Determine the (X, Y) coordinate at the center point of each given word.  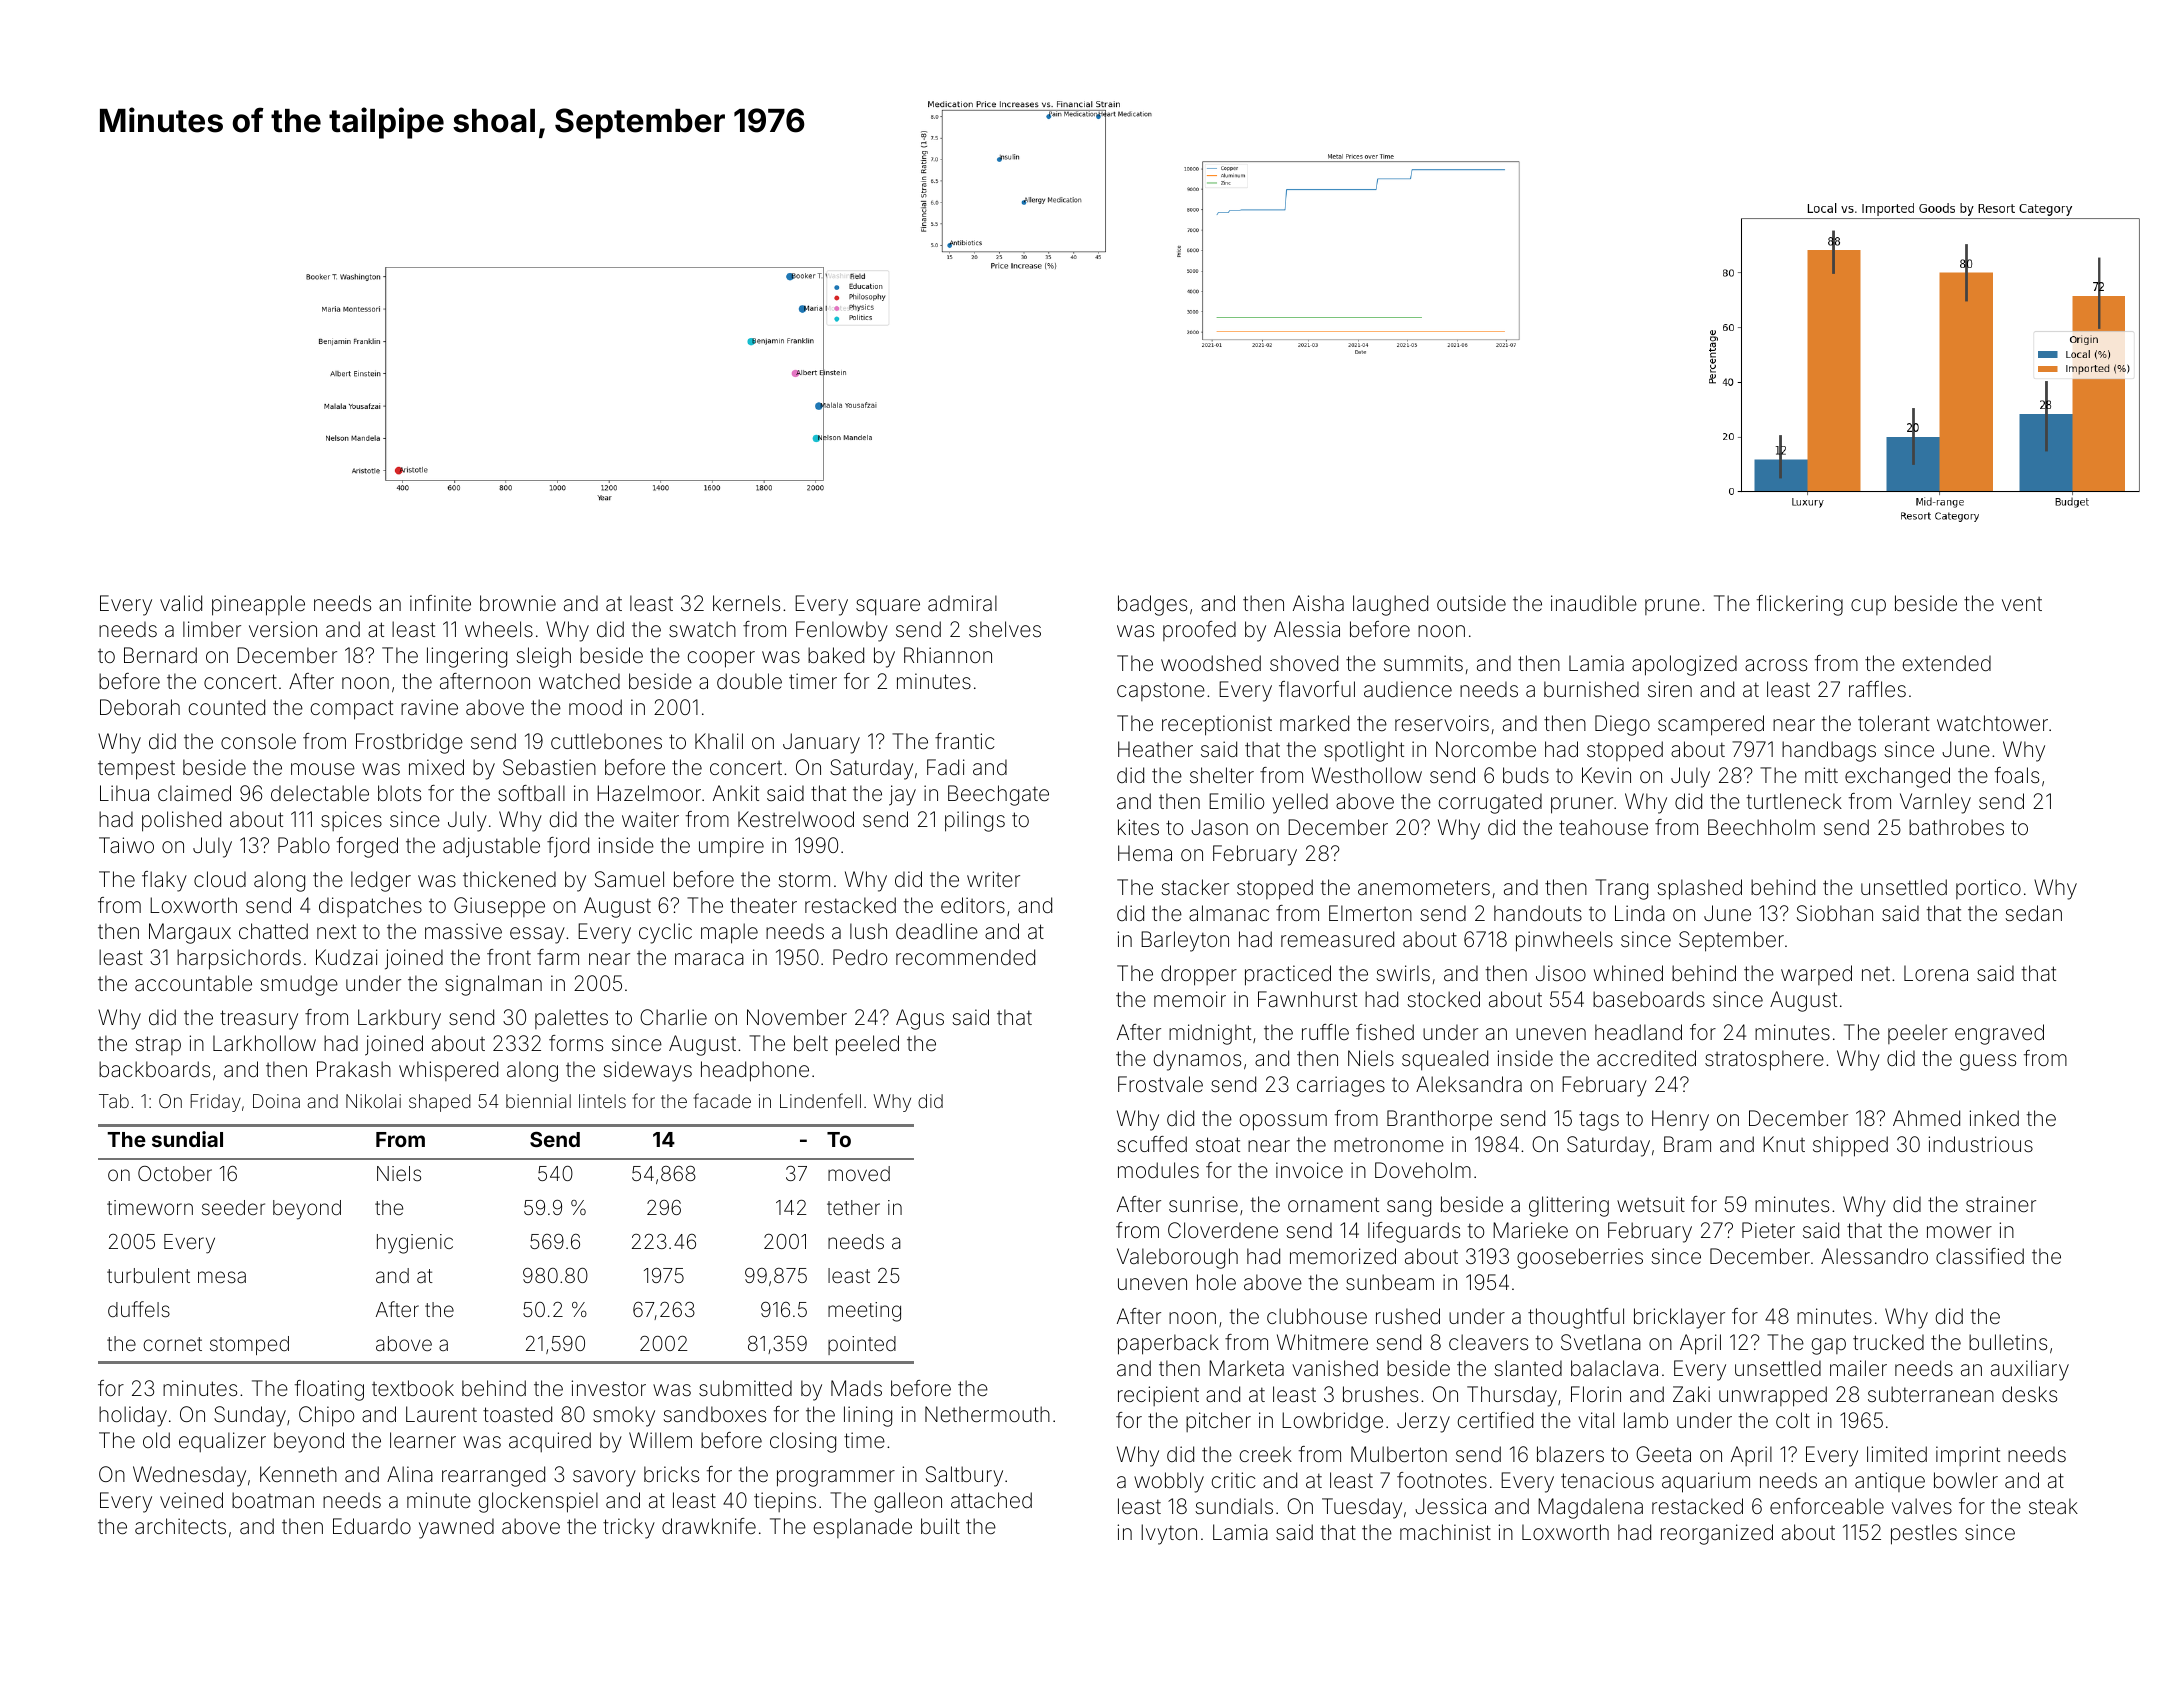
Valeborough (1177, 1258)
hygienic (415, 1244)
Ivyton (1169, 1534)
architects (180, 1526)
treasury (259, 1020)
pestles (1924, 1534)
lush (868, 931)
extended (1947, 663)
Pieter (1768, 1230)
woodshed (1211, 663)
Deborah (140, 707)
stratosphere (1764, 1060)
